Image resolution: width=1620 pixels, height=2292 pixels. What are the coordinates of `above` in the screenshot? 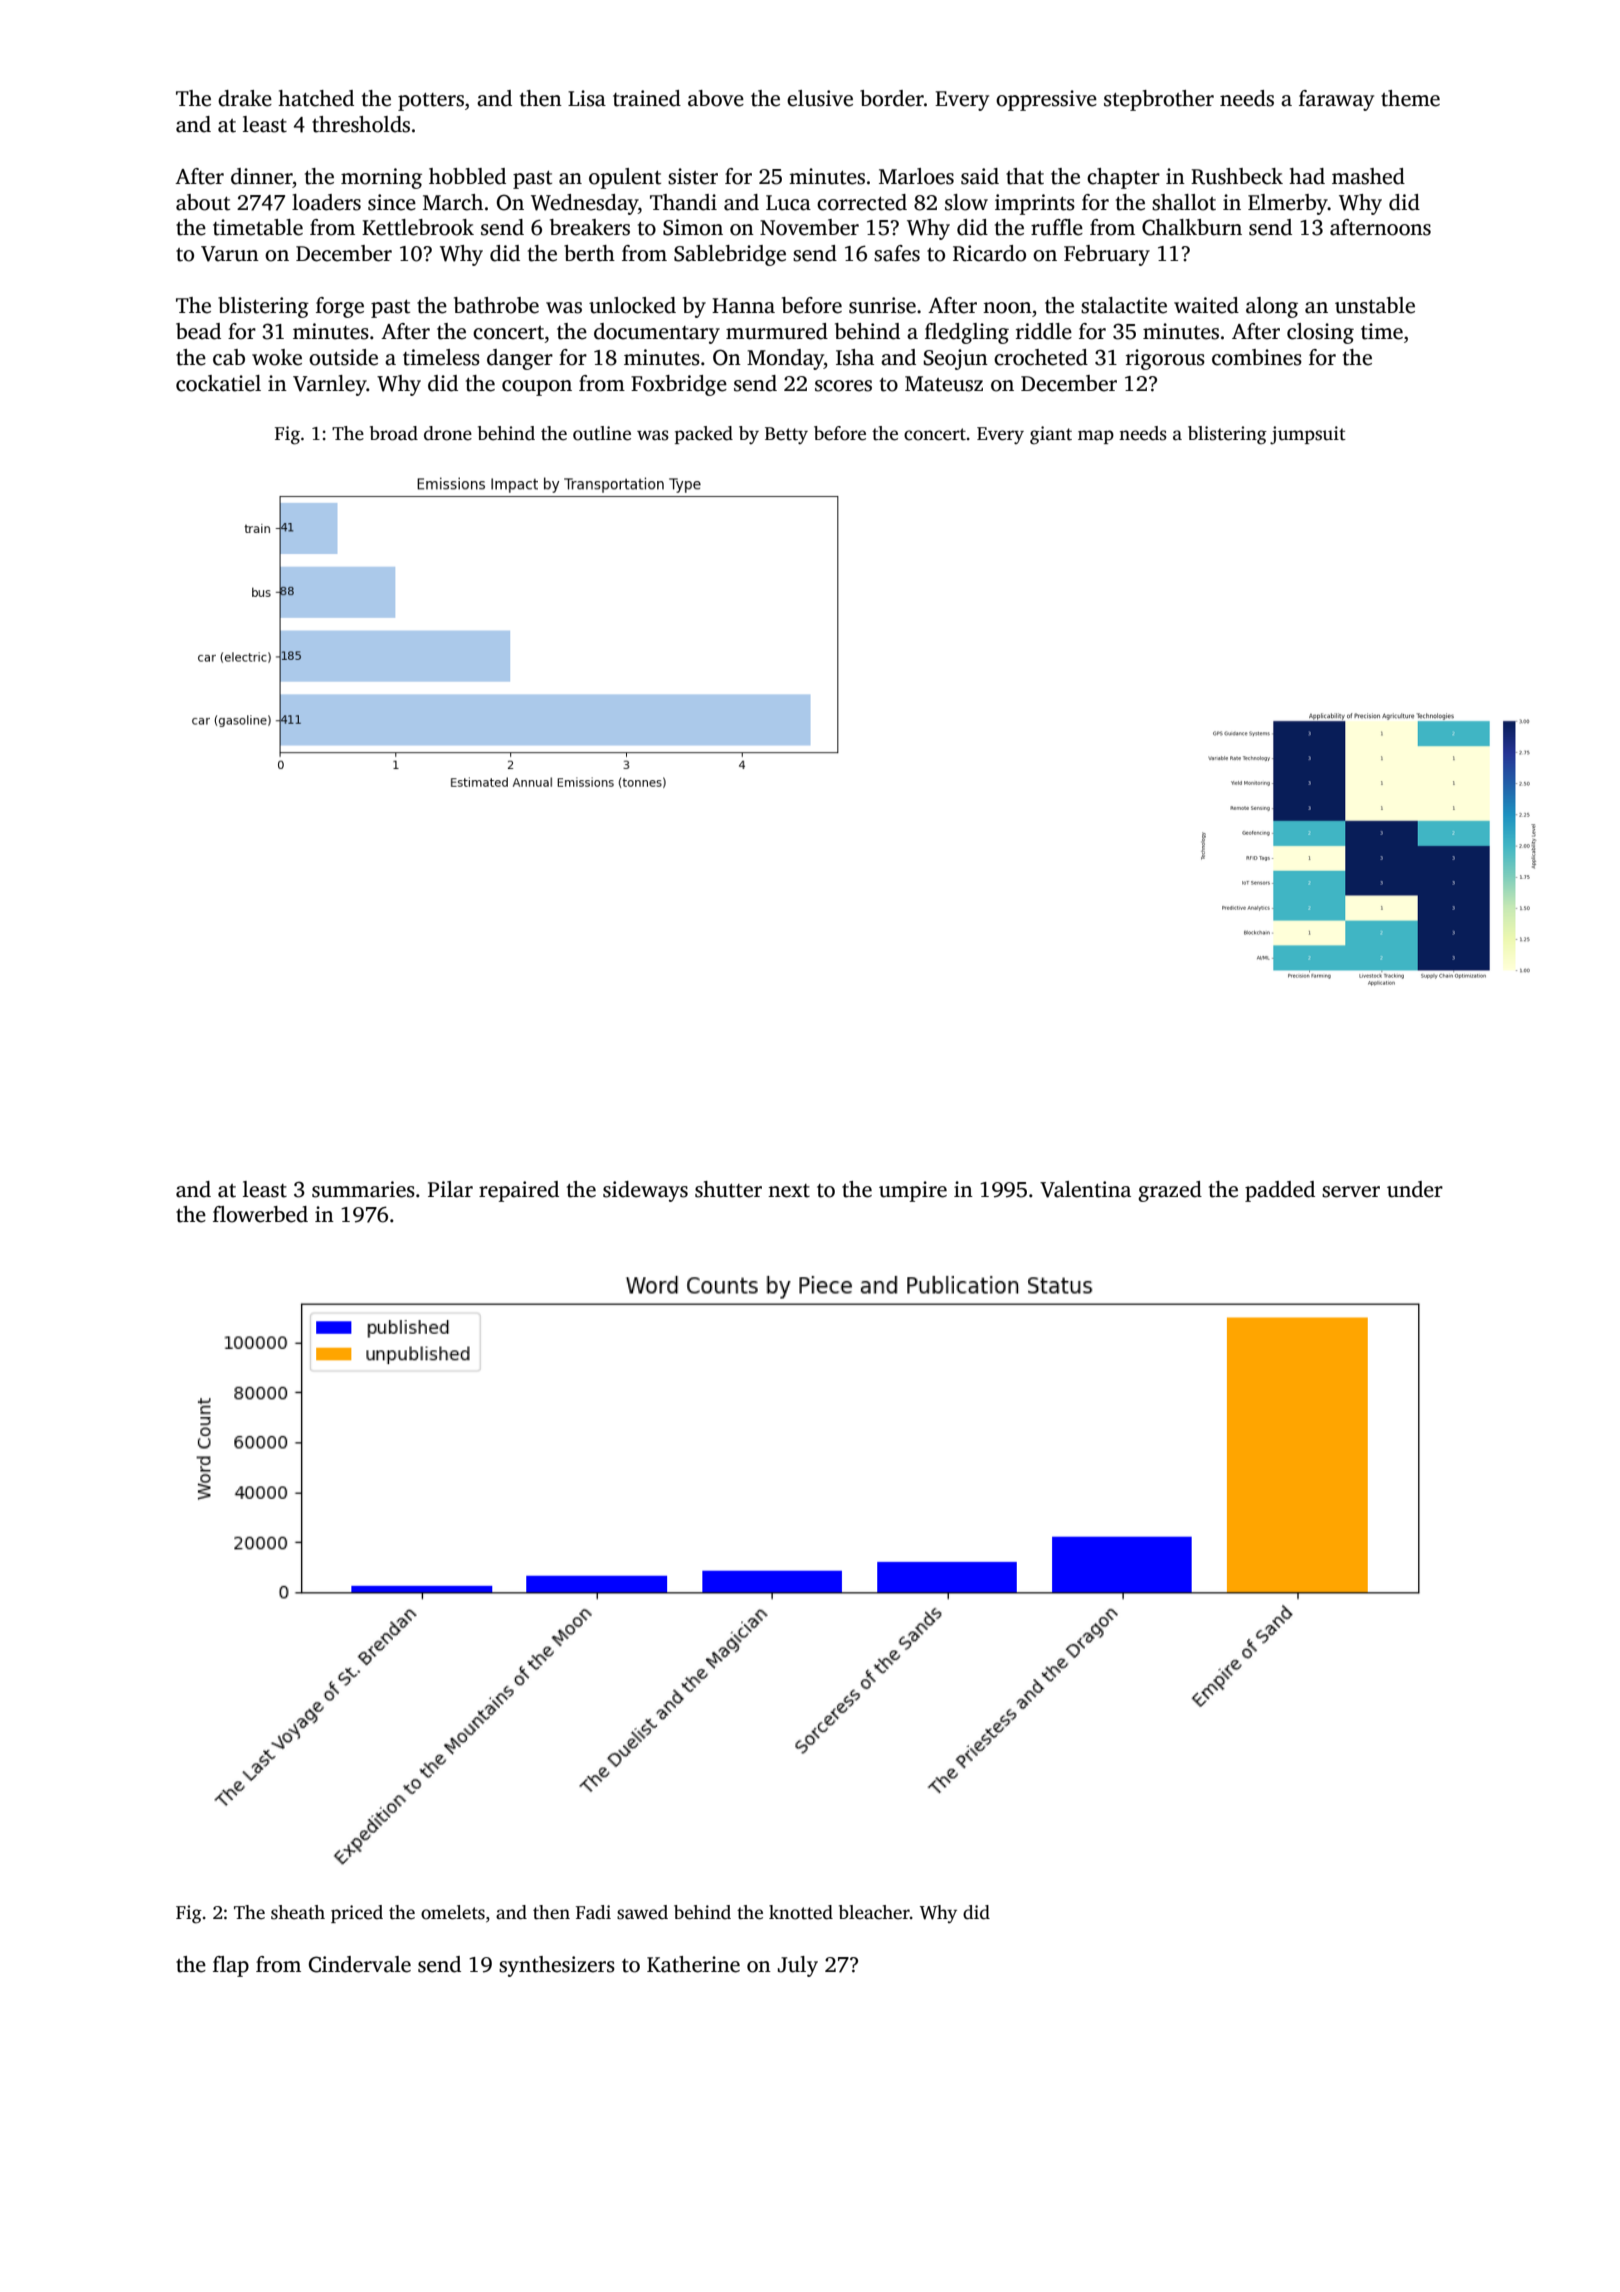 It's located at (716, 98).
